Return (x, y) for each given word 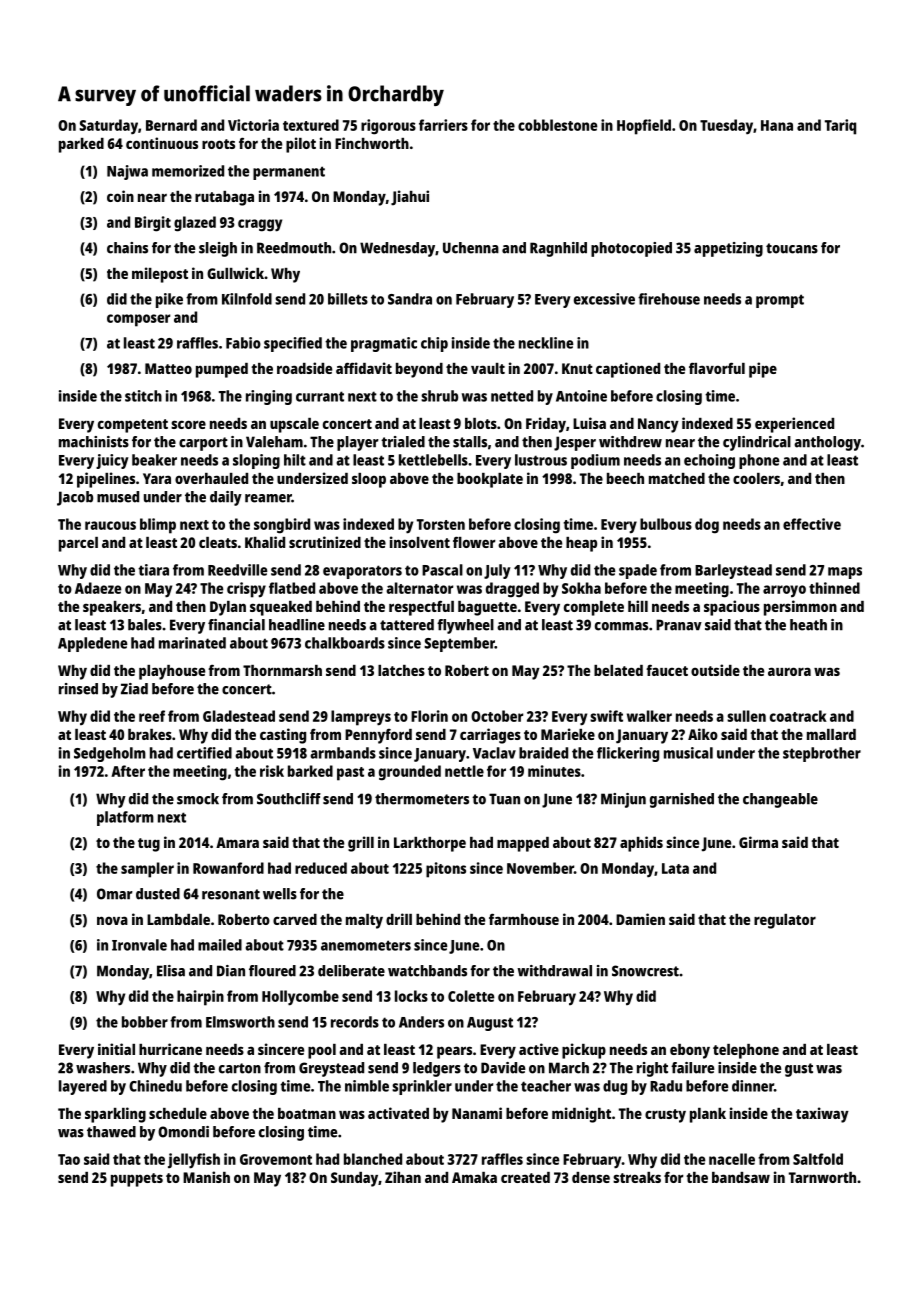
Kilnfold (247, 299)
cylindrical (757, 443)
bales (145, 625)
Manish (206, 1177)
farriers (443, 125)
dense (591, 1177)
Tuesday (726, 127)
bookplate (490, 480)
